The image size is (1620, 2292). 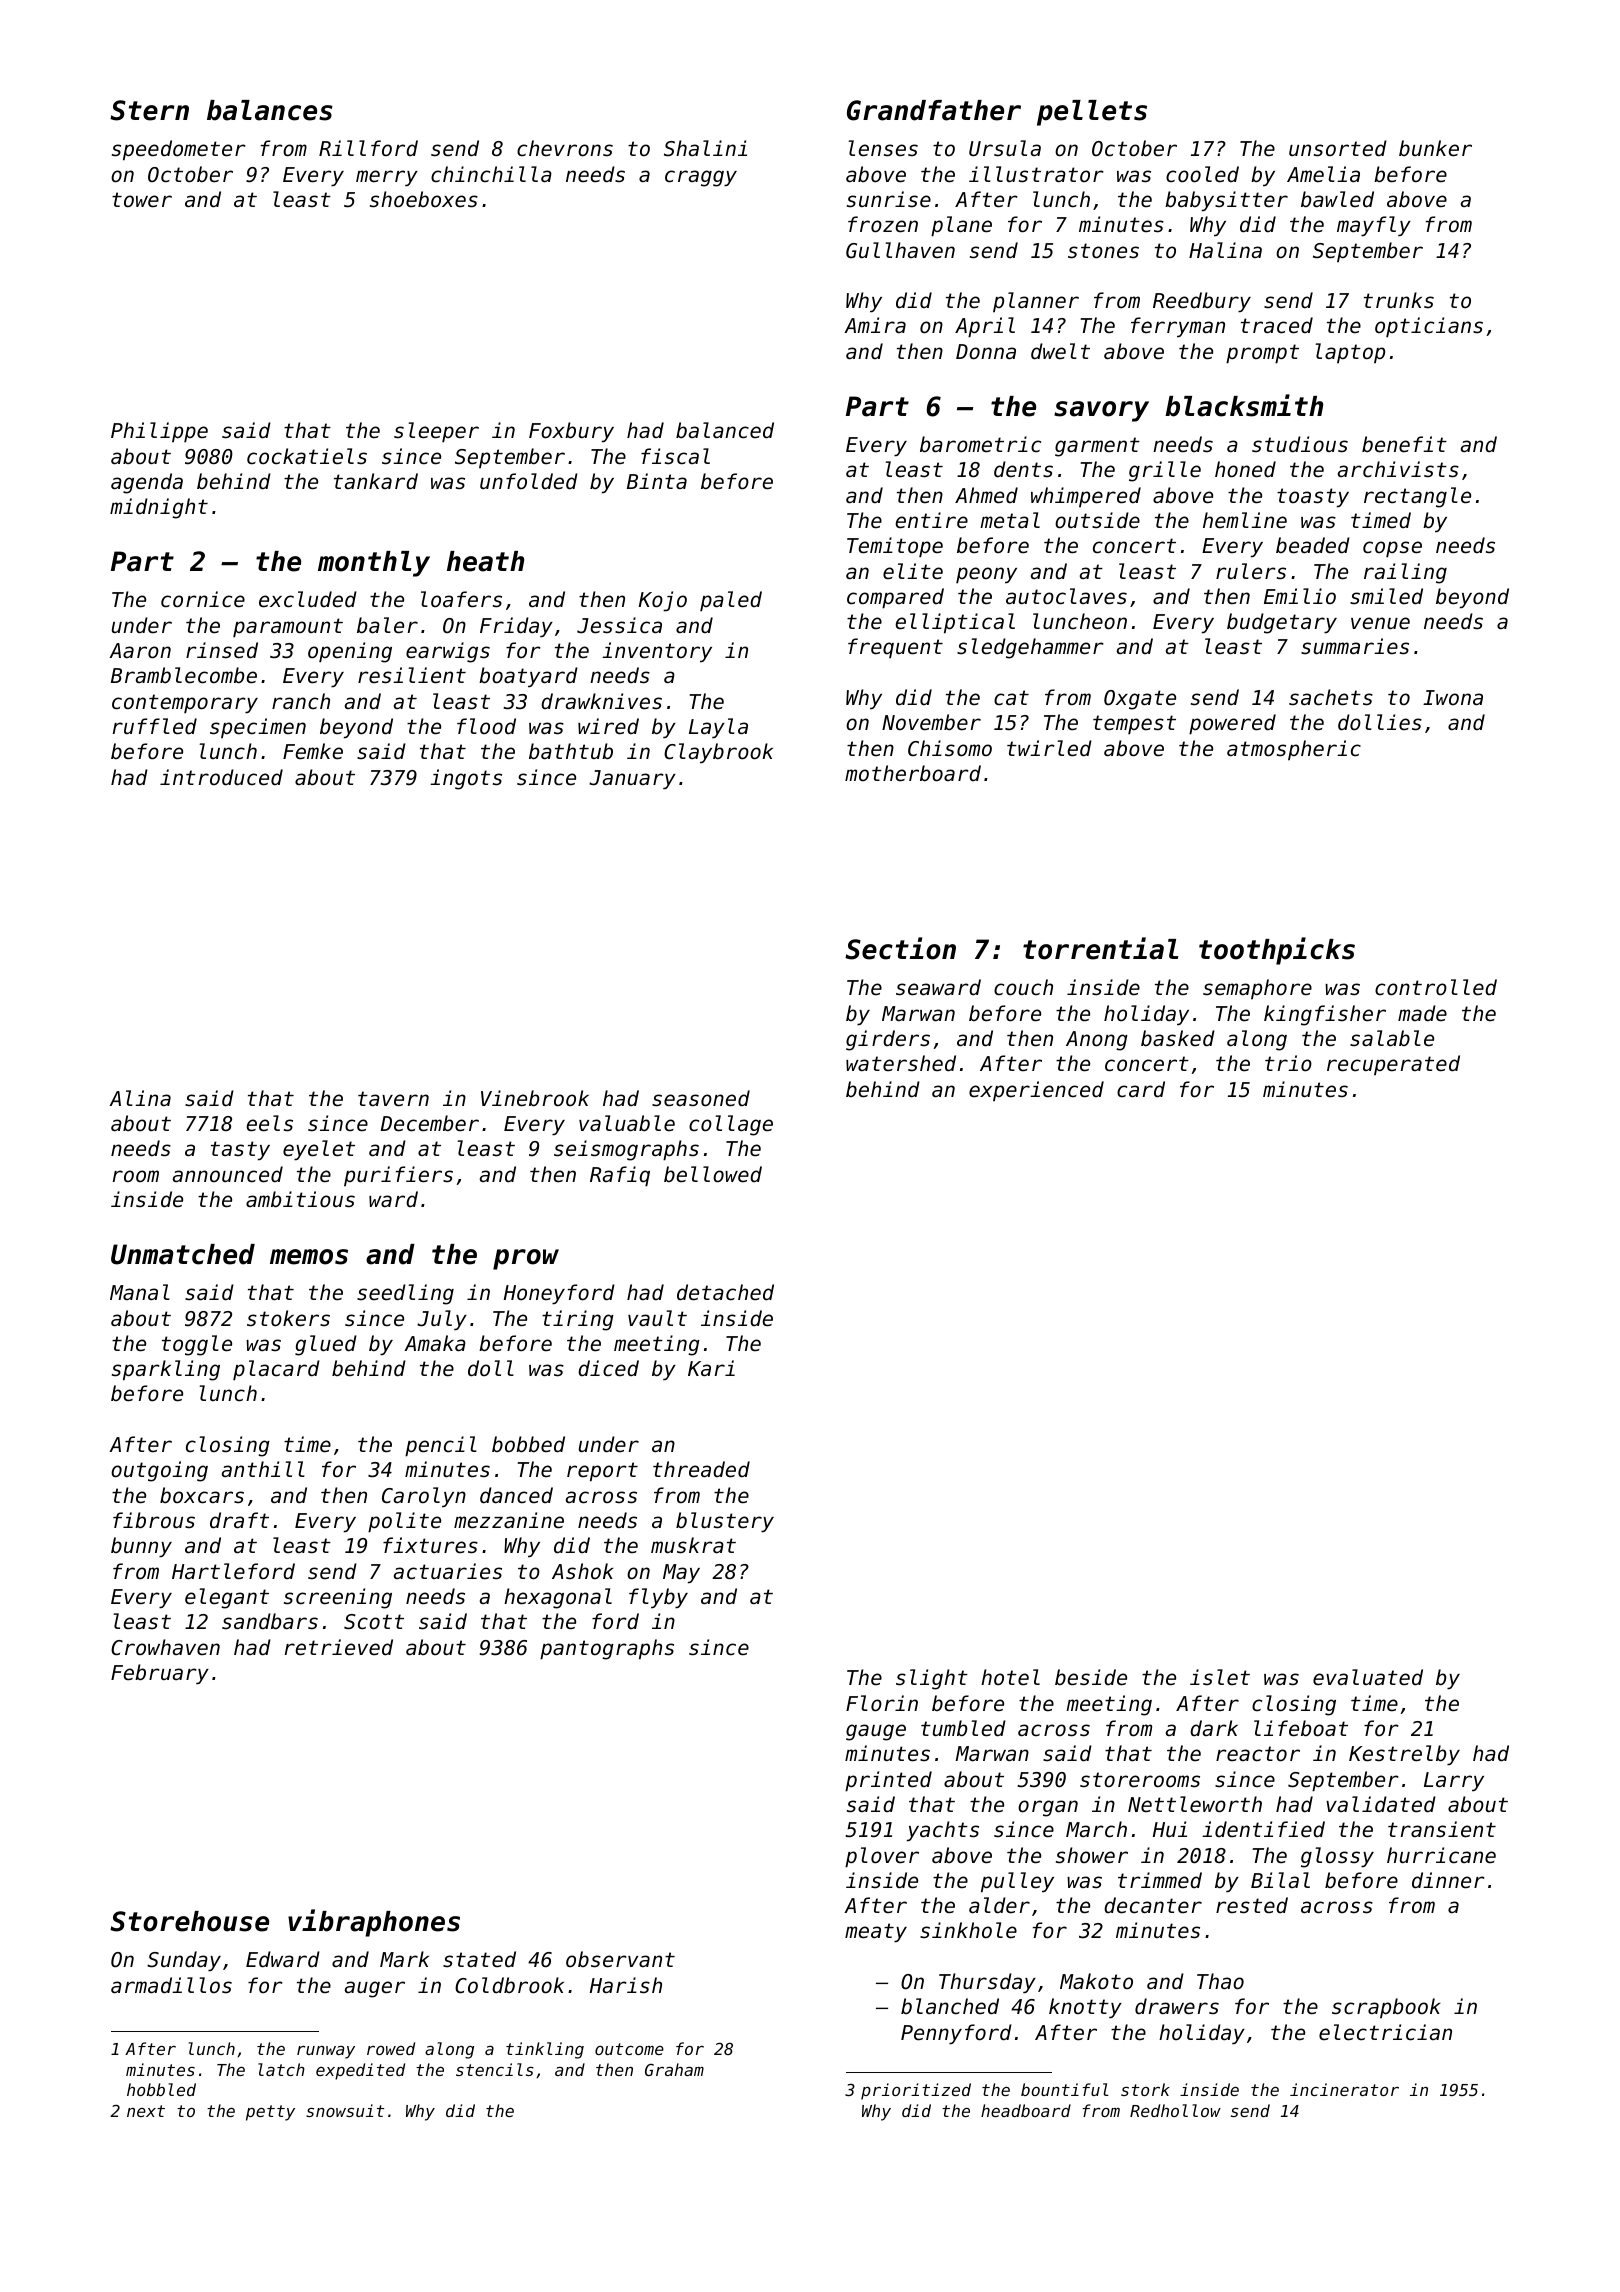 I want to click on paled, so click(x=731, y=601).
